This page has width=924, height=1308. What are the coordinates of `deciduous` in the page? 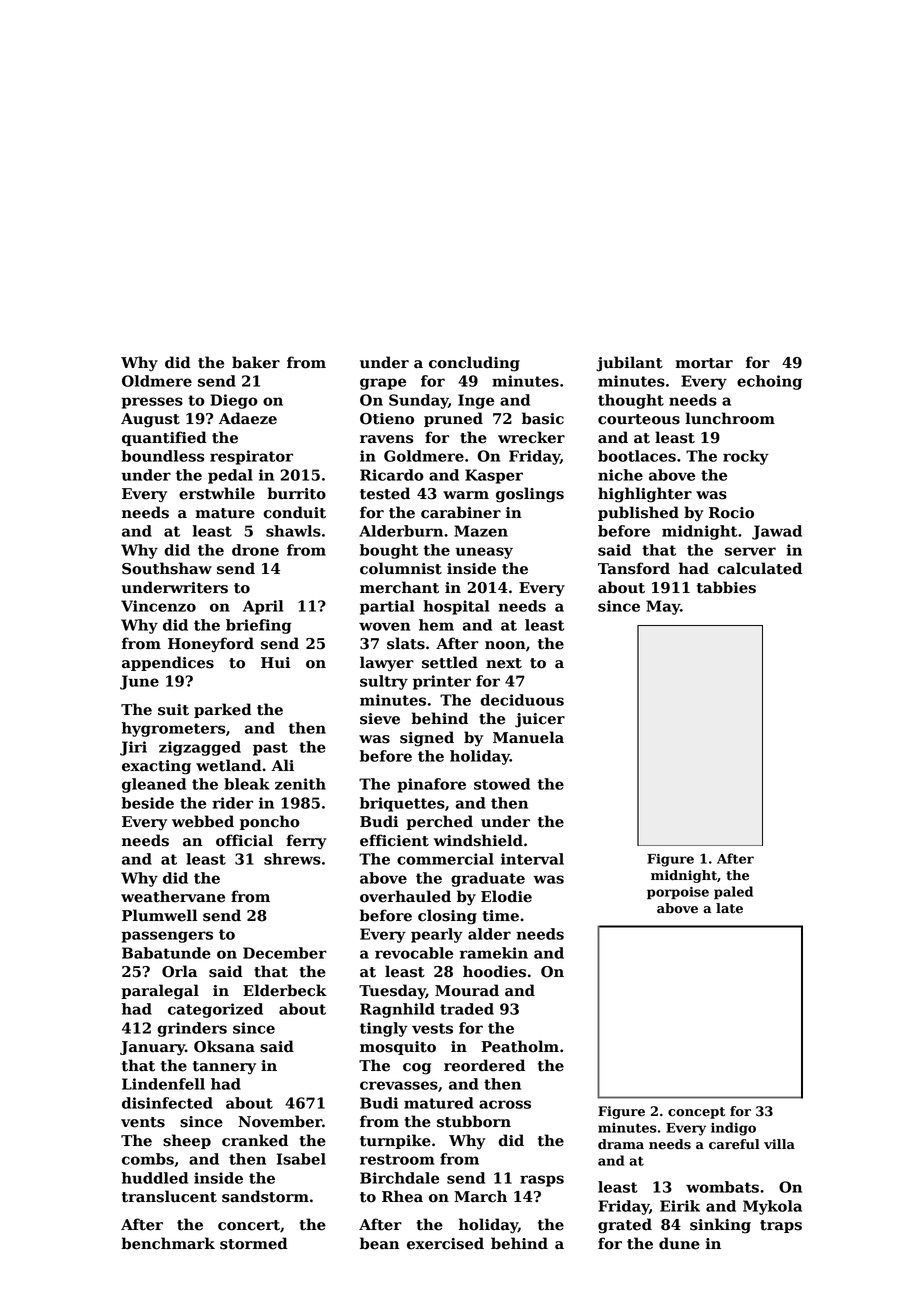 It's located at (522, 700).
